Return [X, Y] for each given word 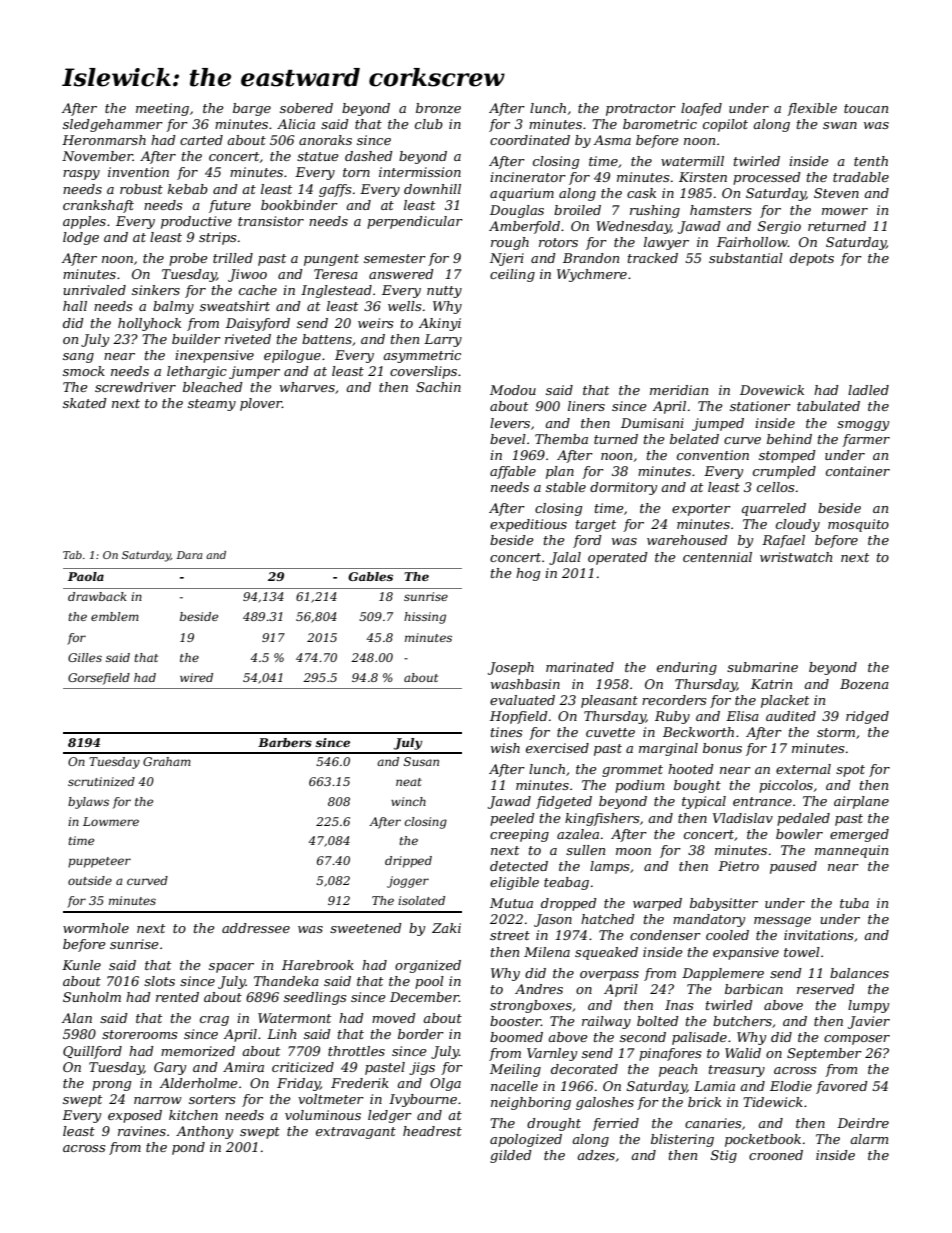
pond [188, 1148]
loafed [701, 109]
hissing [425, 618]
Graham [167, 761]
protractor [641, 110]
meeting [162, 109]
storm [836, 732]
